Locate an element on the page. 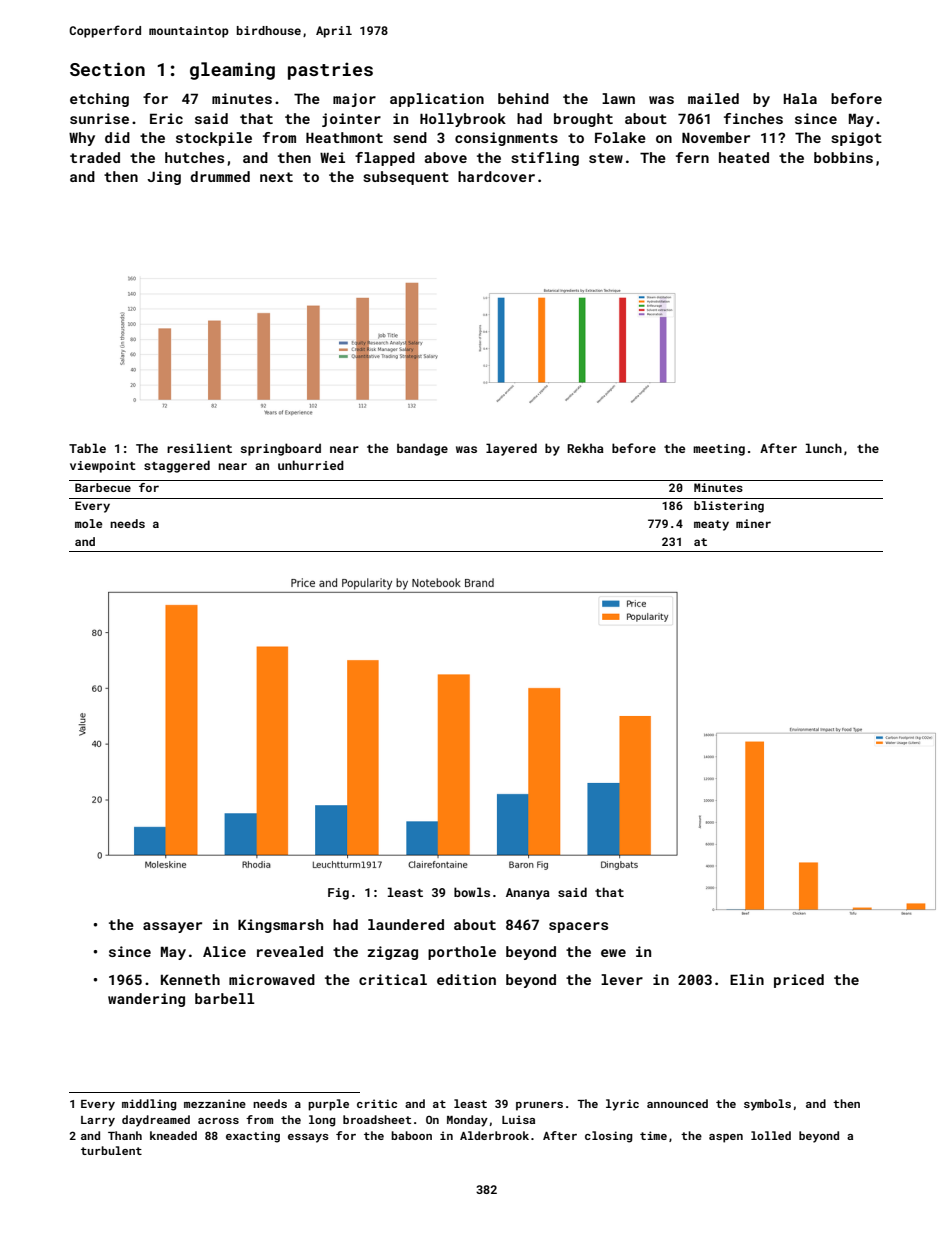 The image size is (952, 1233). did is located at coordinates (117, 137).
